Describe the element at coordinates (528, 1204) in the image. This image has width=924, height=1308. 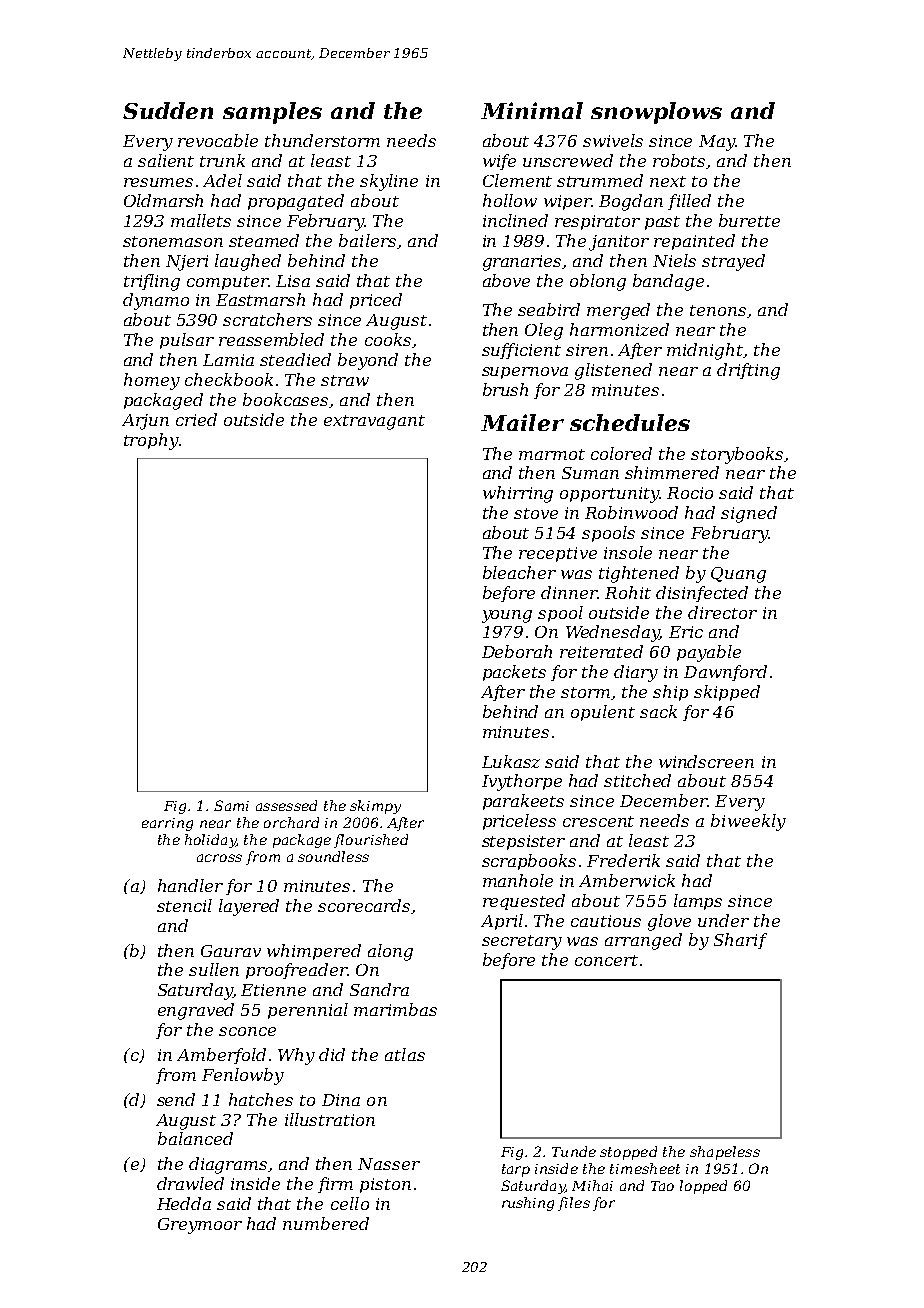
I see `rushing` at that location.
